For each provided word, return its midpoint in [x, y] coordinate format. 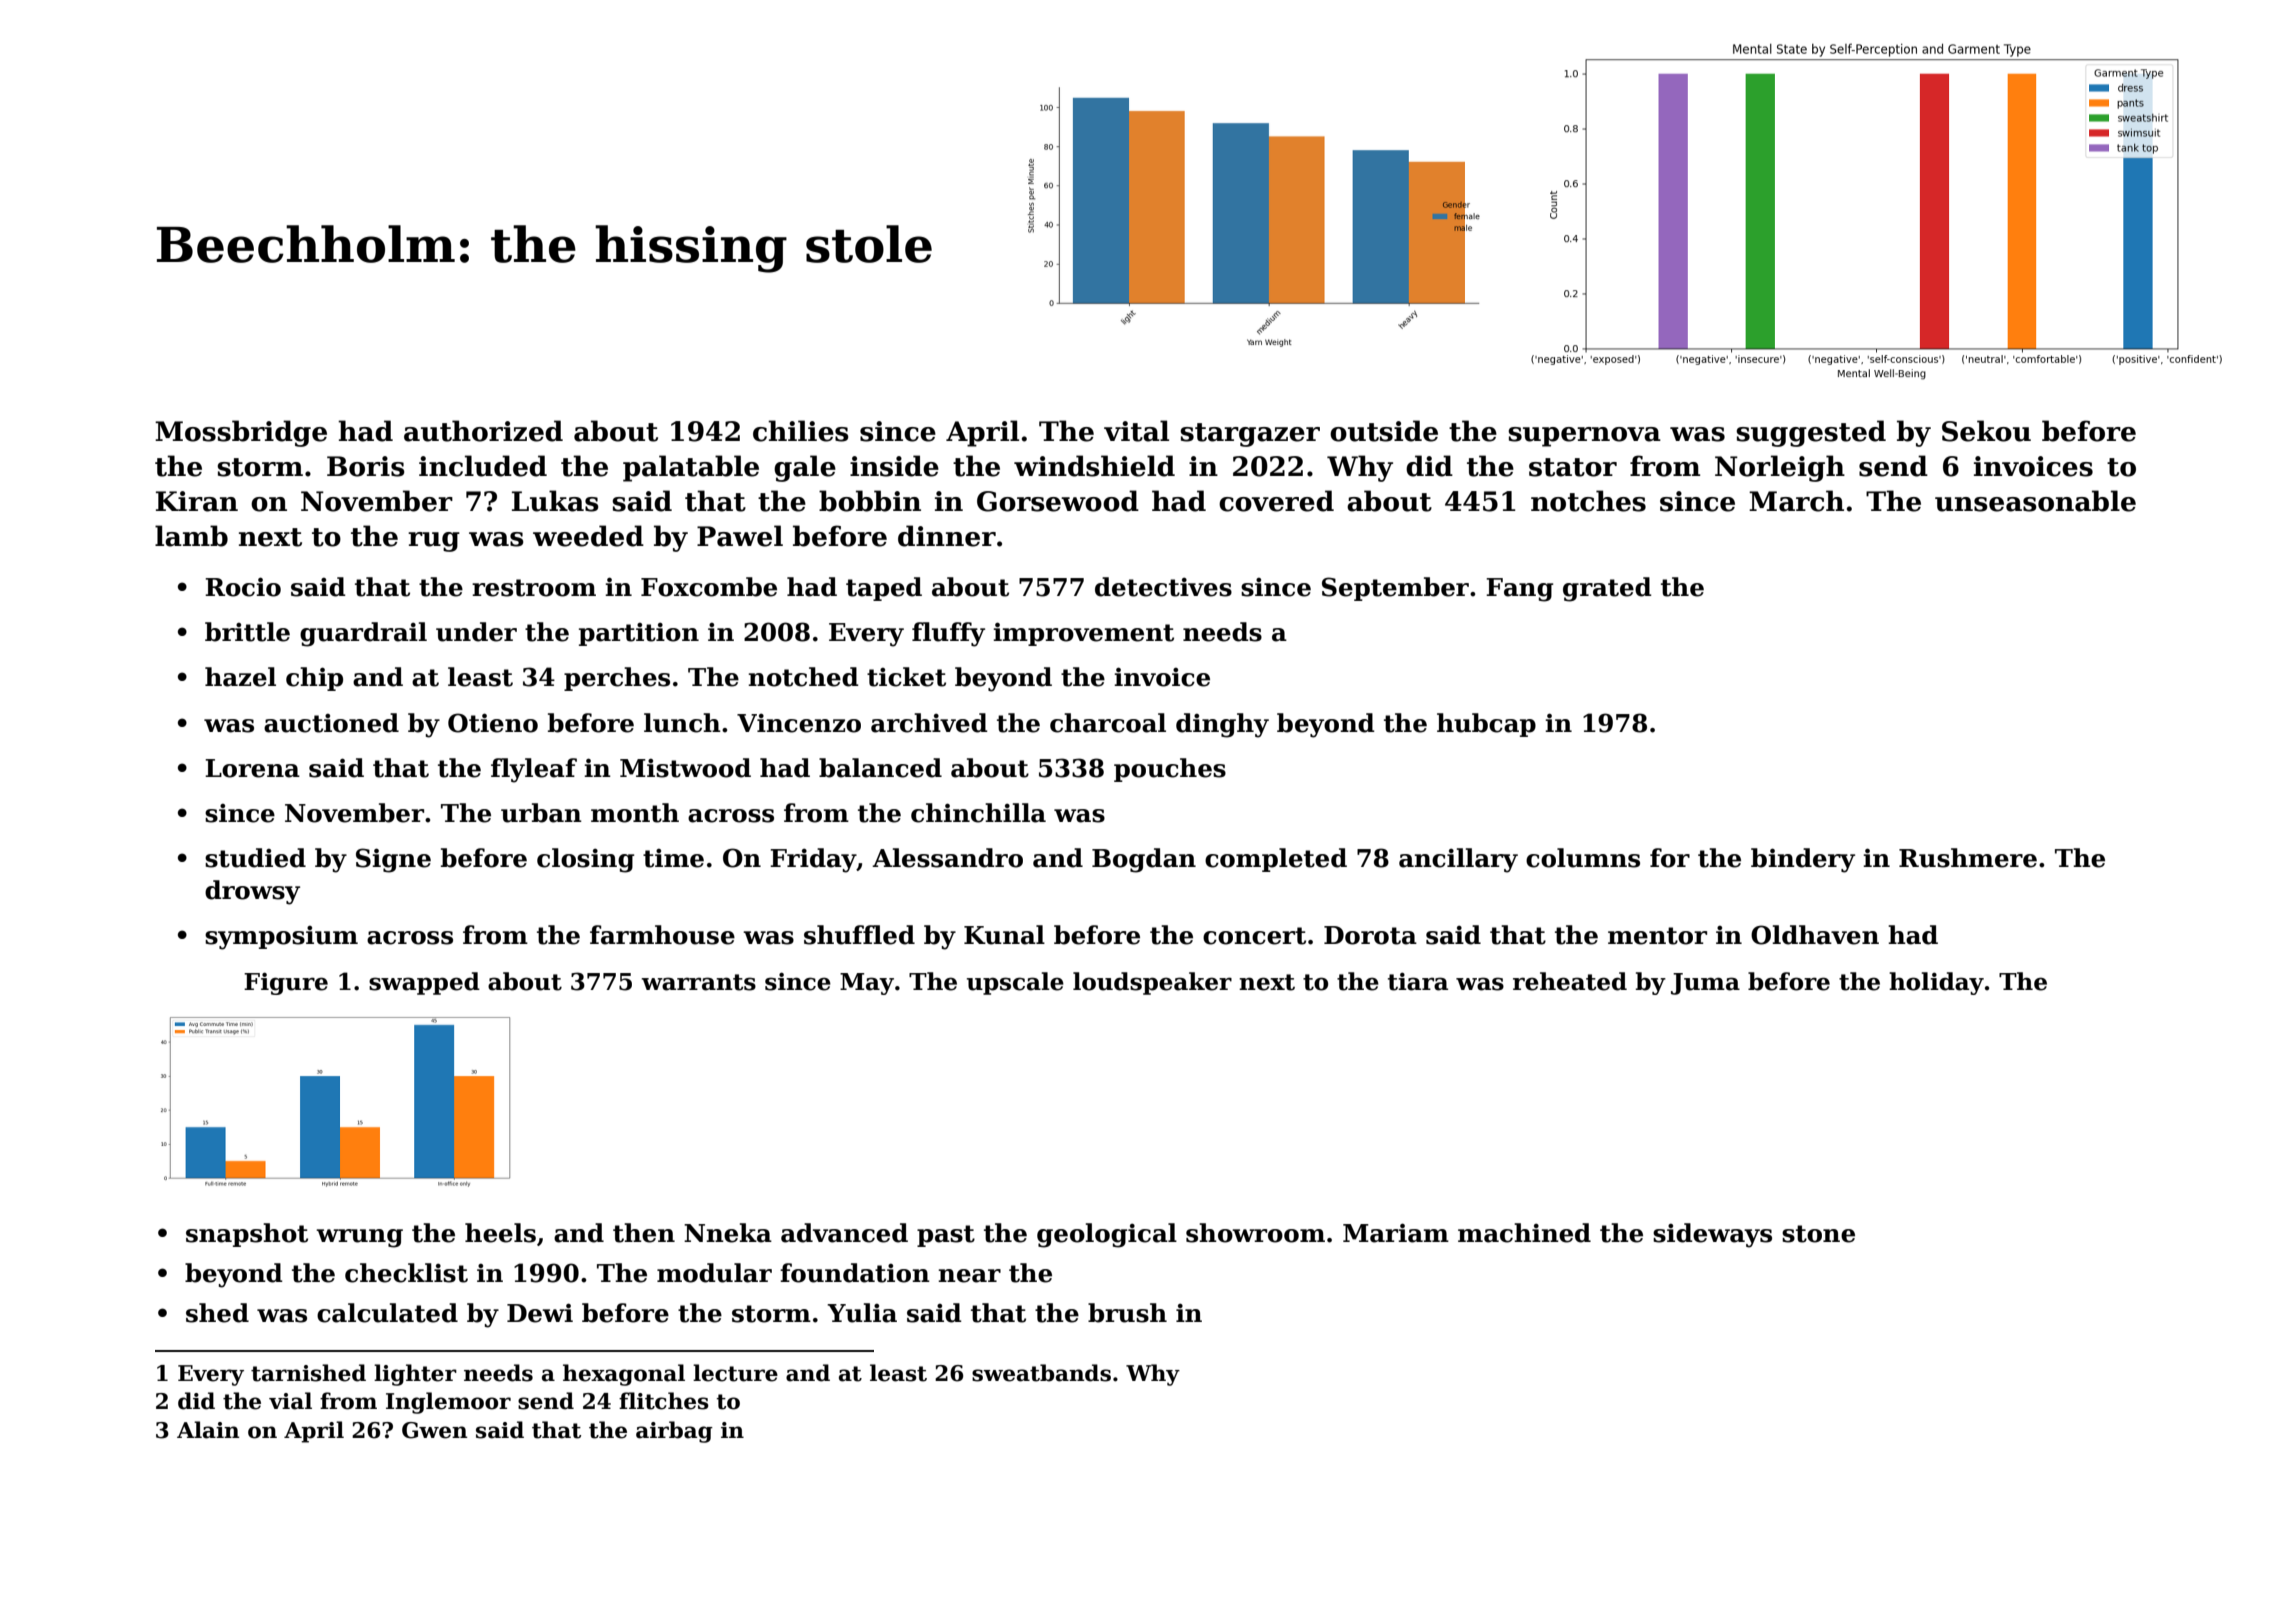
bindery [1803, 860]
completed [1276, 860]
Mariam [1396, 1233]
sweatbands [1041, 1373]
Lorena [252, 768]
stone [1818, 1234]
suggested [1811, 433]
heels [500, 1233]
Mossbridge [241, 433]
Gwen [434, 1430]
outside [1384, 431]
